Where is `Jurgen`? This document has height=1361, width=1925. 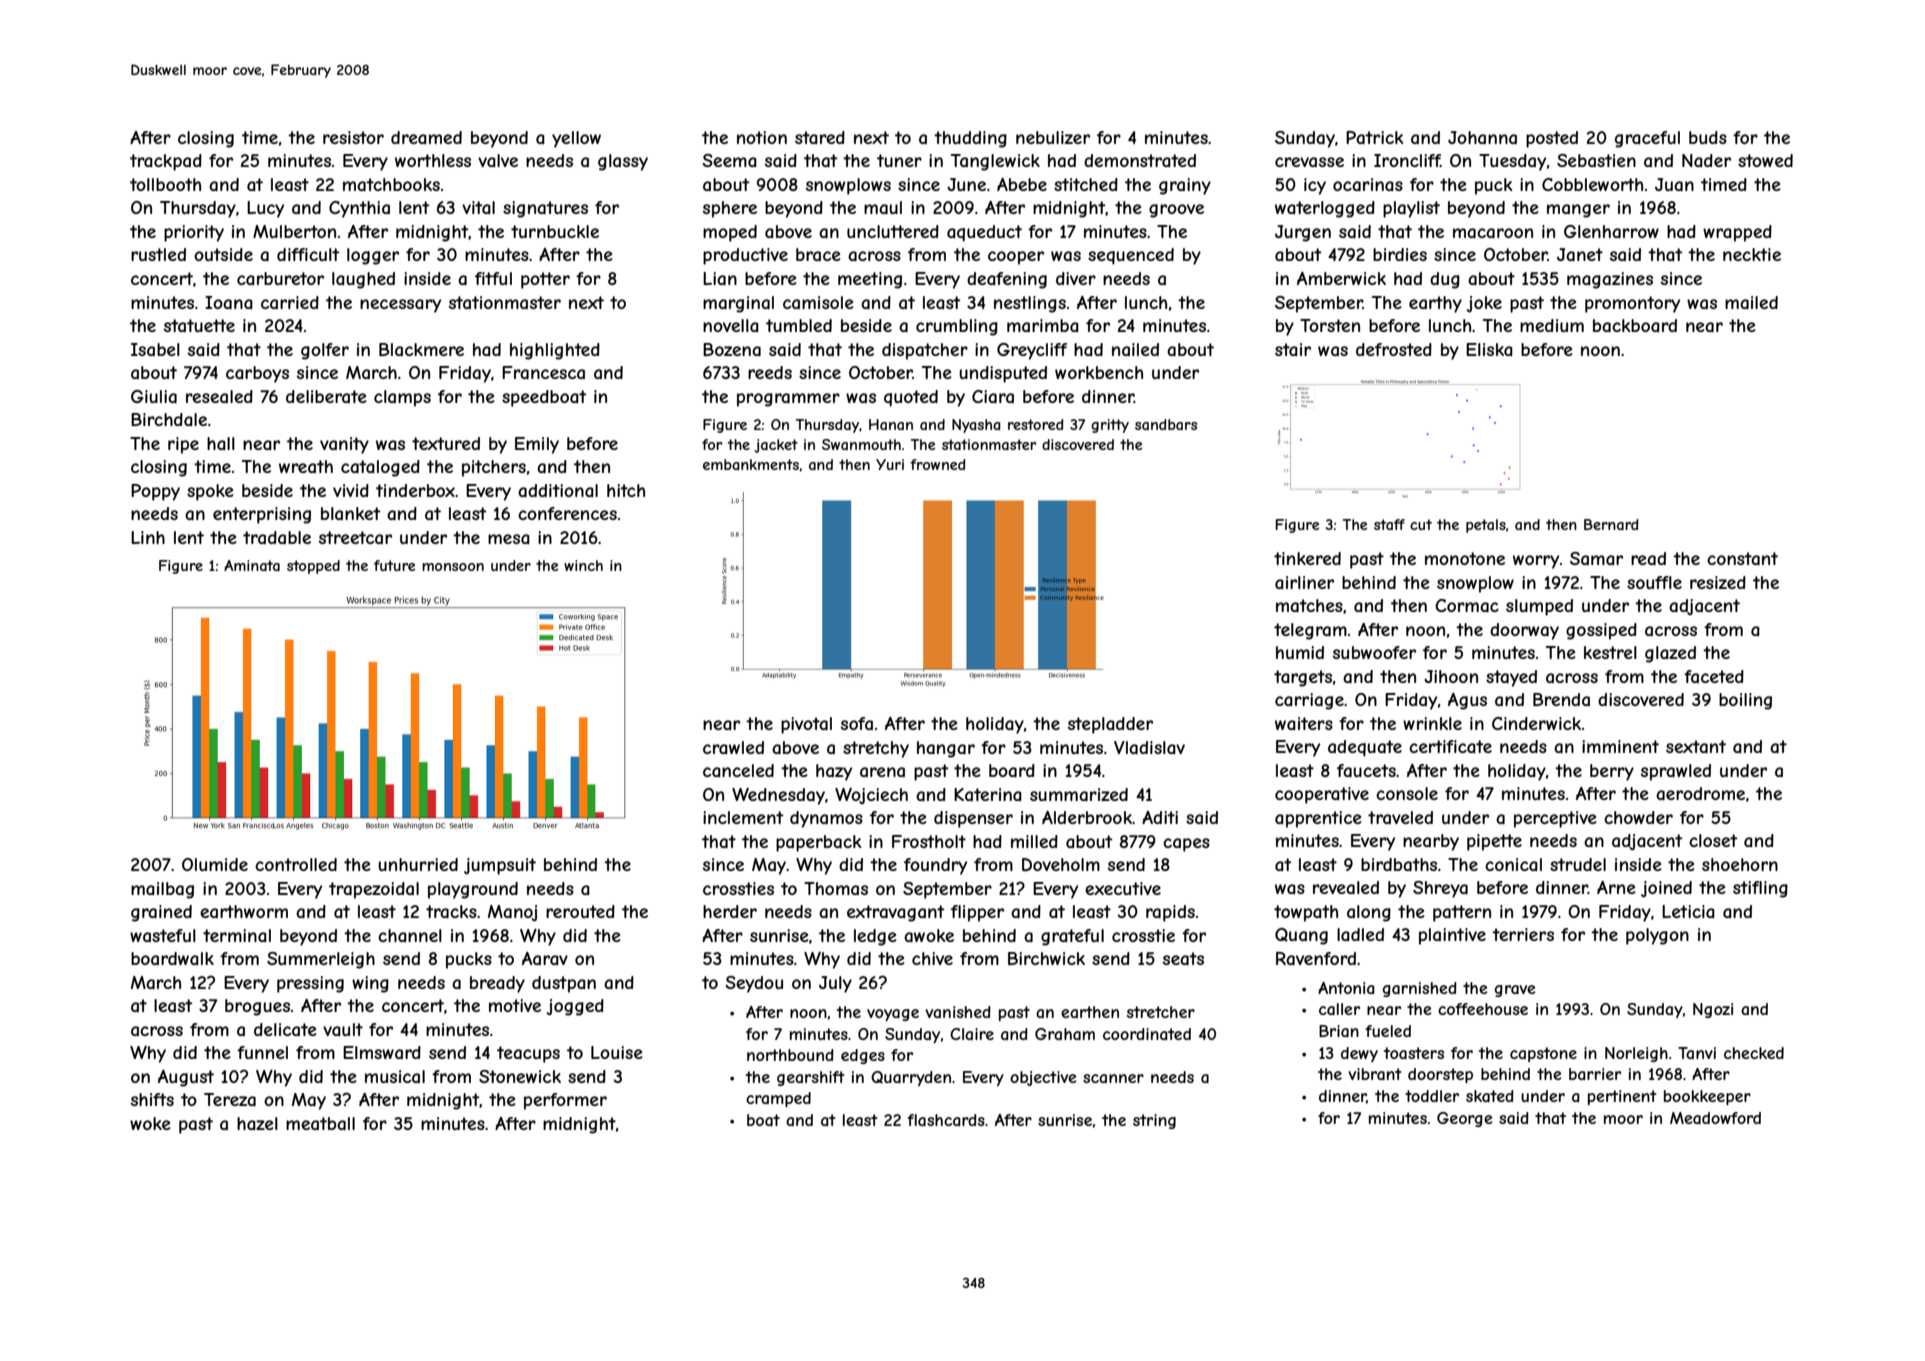
Jurgen is located at coordinates (1303, 233).
